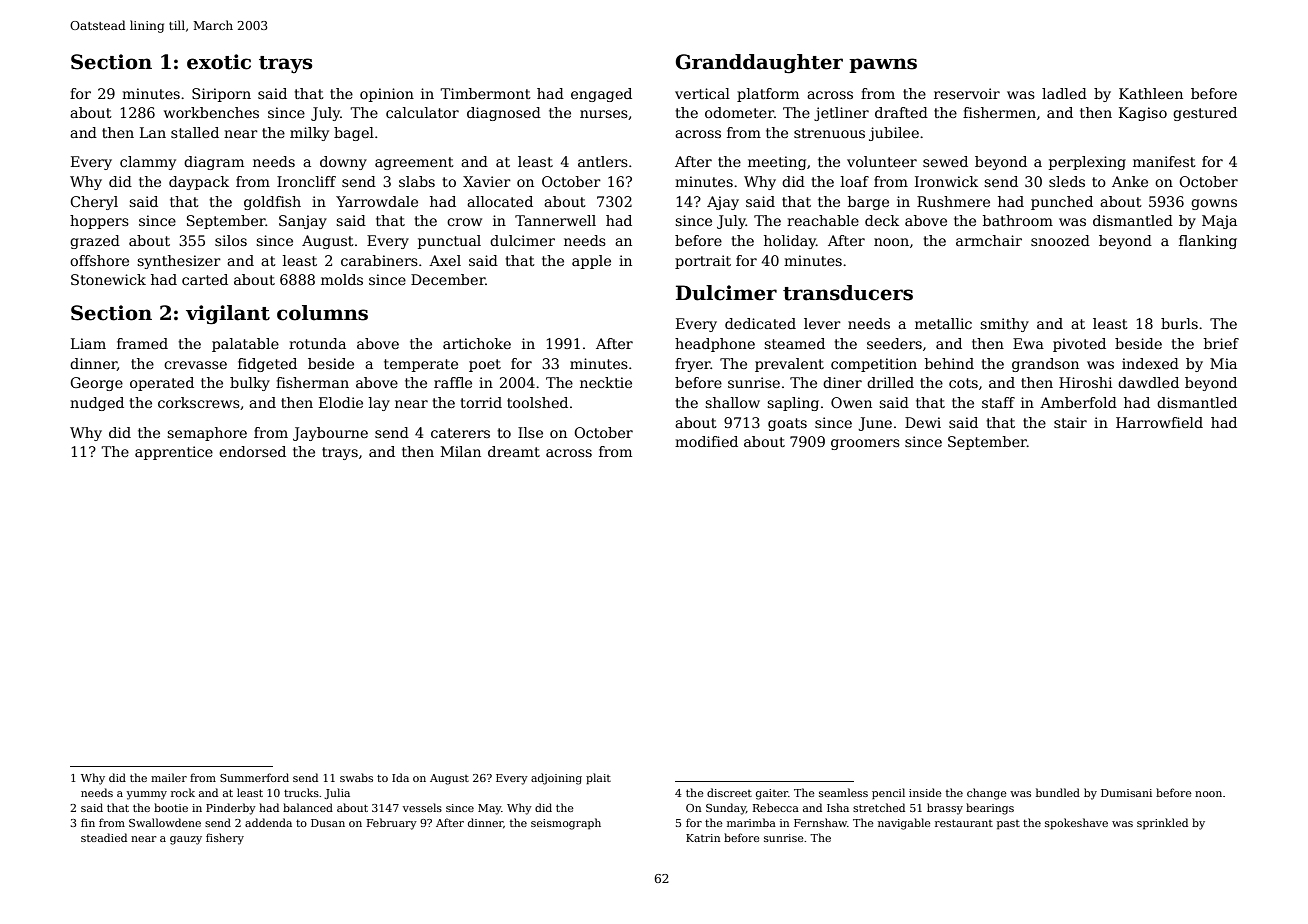 Image resolution: width=1308 pixels, height=924 pixels. Describe the element at coordinates (461, 451) in the image. I see `Milan` at that location.
